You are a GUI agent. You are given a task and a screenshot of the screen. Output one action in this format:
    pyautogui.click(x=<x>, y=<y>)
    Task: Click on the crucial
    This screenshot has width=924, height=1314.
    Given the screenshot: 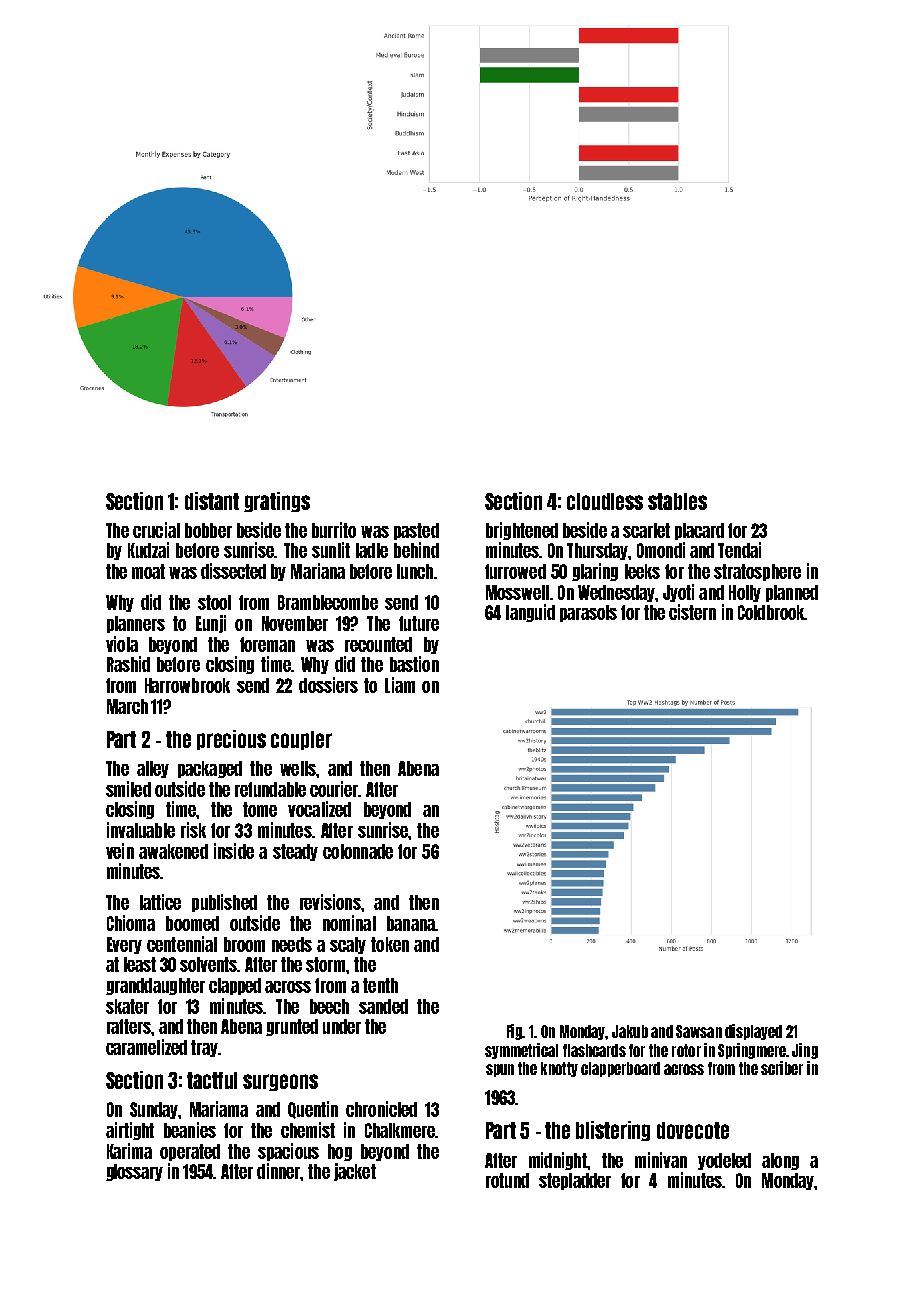 What is the action you would take?
    pyautogui.click(x=156, y=530)
